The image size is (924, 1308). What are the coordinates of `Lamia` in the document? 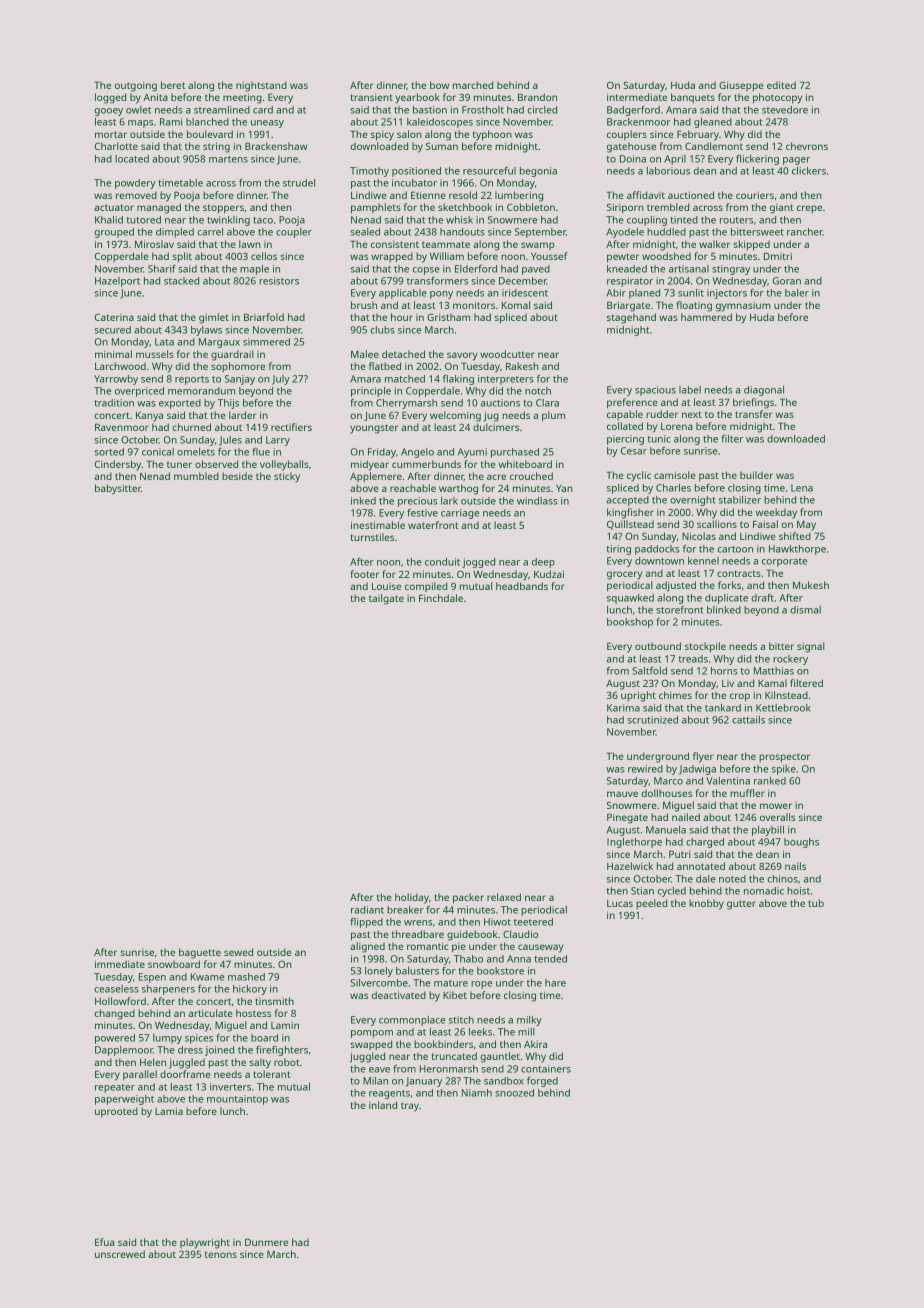 It's located at (169, 1111).
